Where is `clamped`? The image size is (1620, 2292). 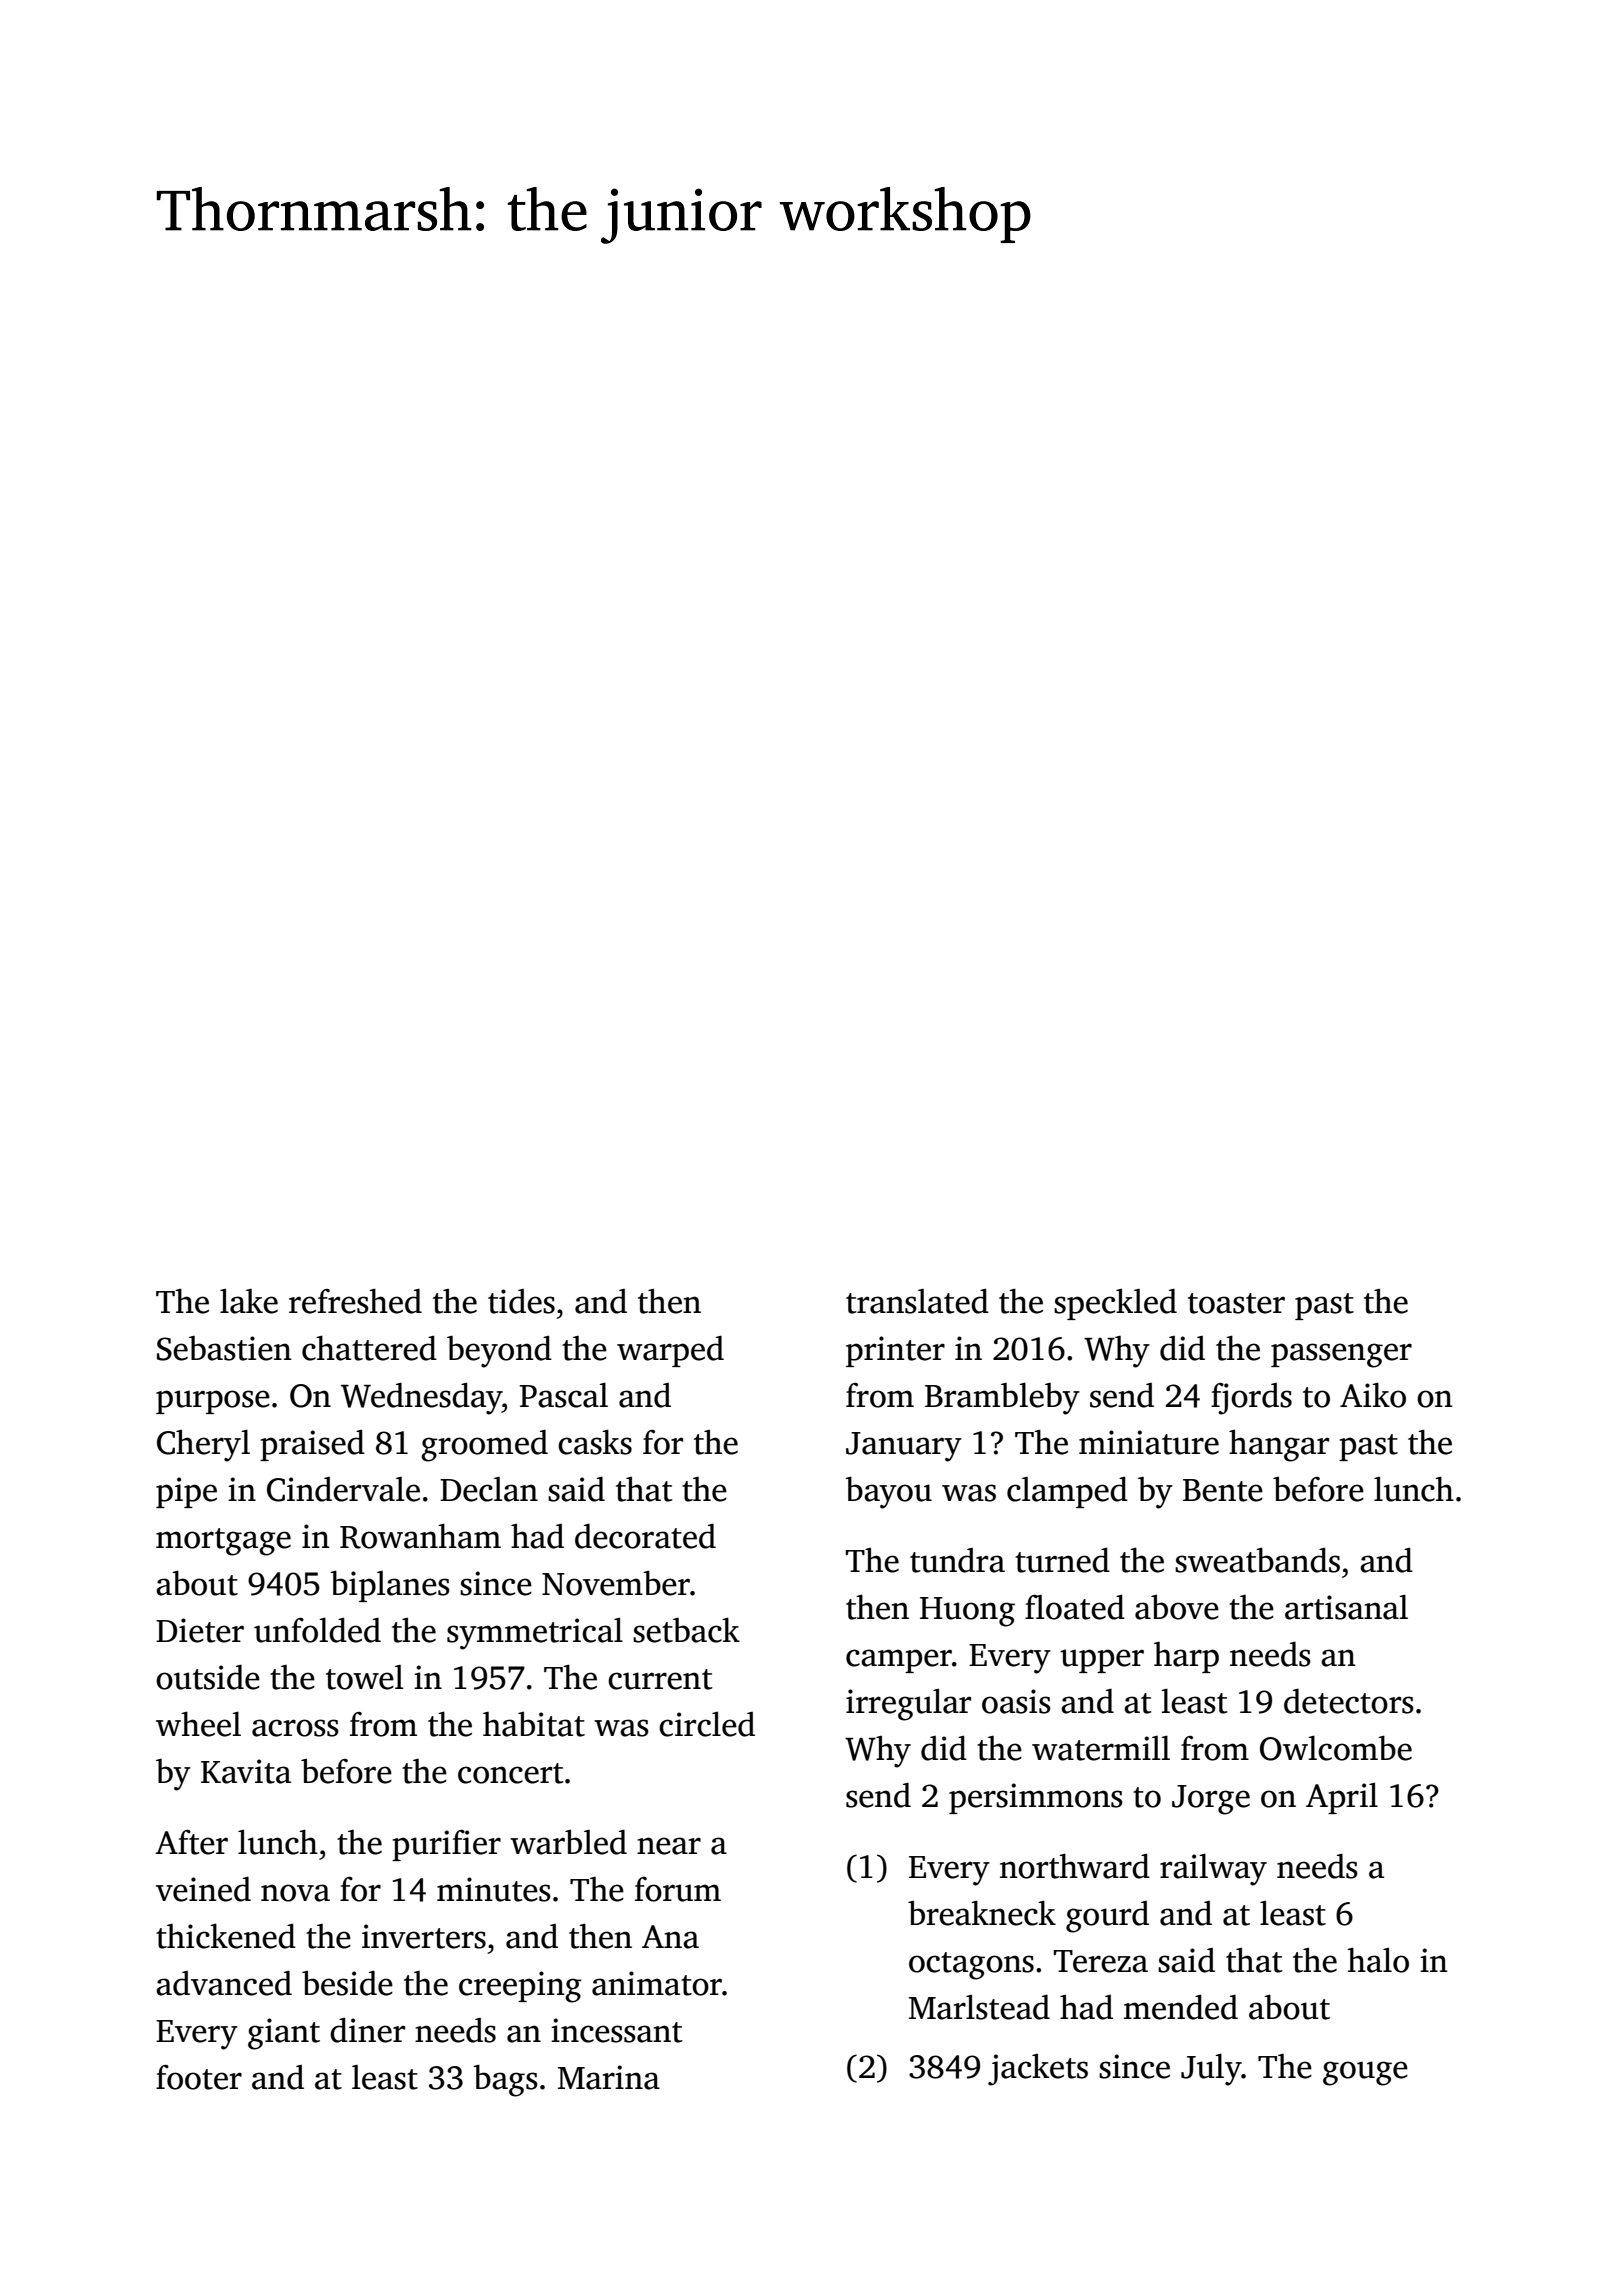
clamped is located at coordinates (1067, 1492).
